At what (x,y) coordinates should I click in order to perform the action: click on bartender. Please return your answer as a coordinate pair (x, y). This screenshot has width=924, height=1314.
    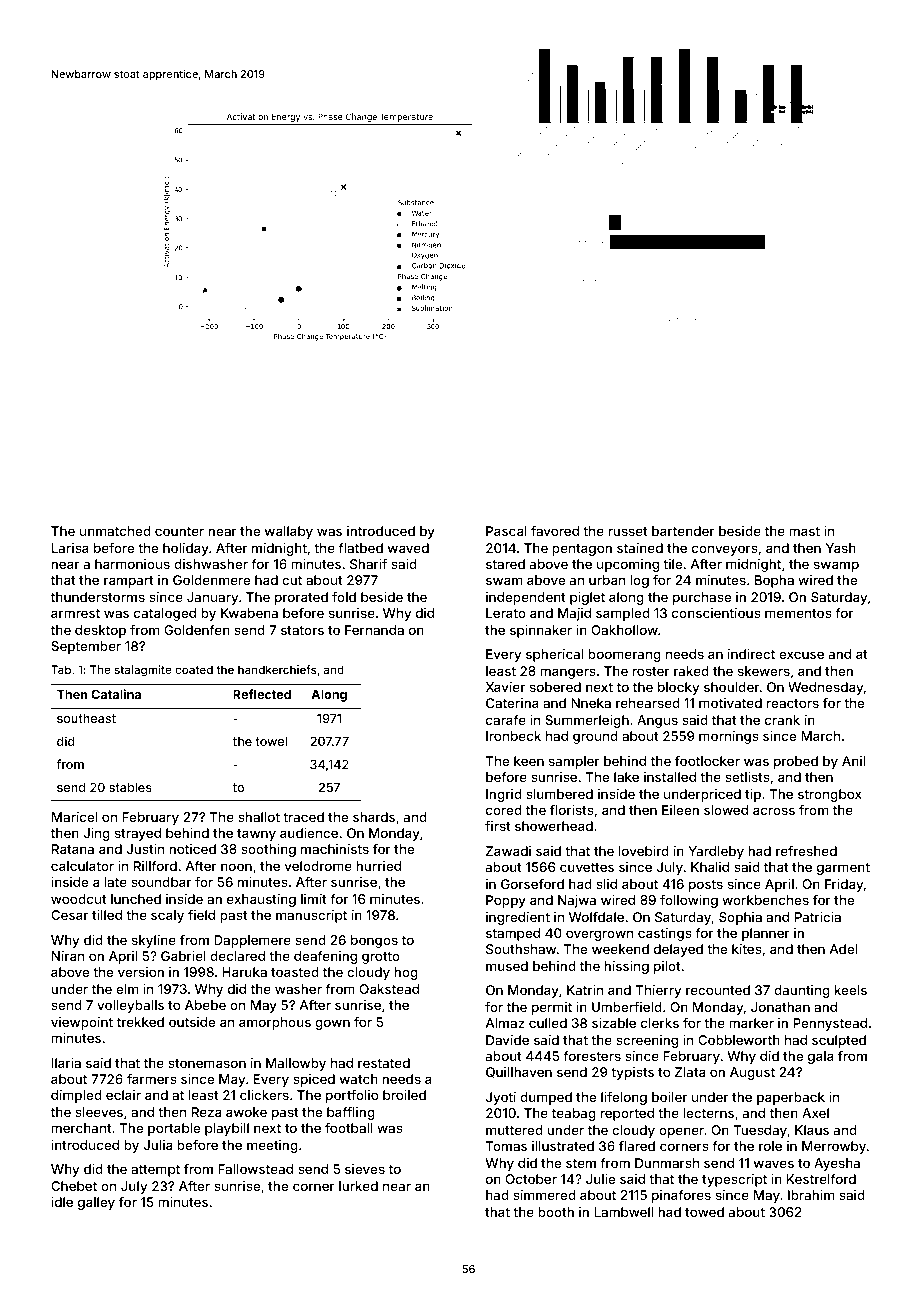
    Looking at the image, I should click on (683, 531).
